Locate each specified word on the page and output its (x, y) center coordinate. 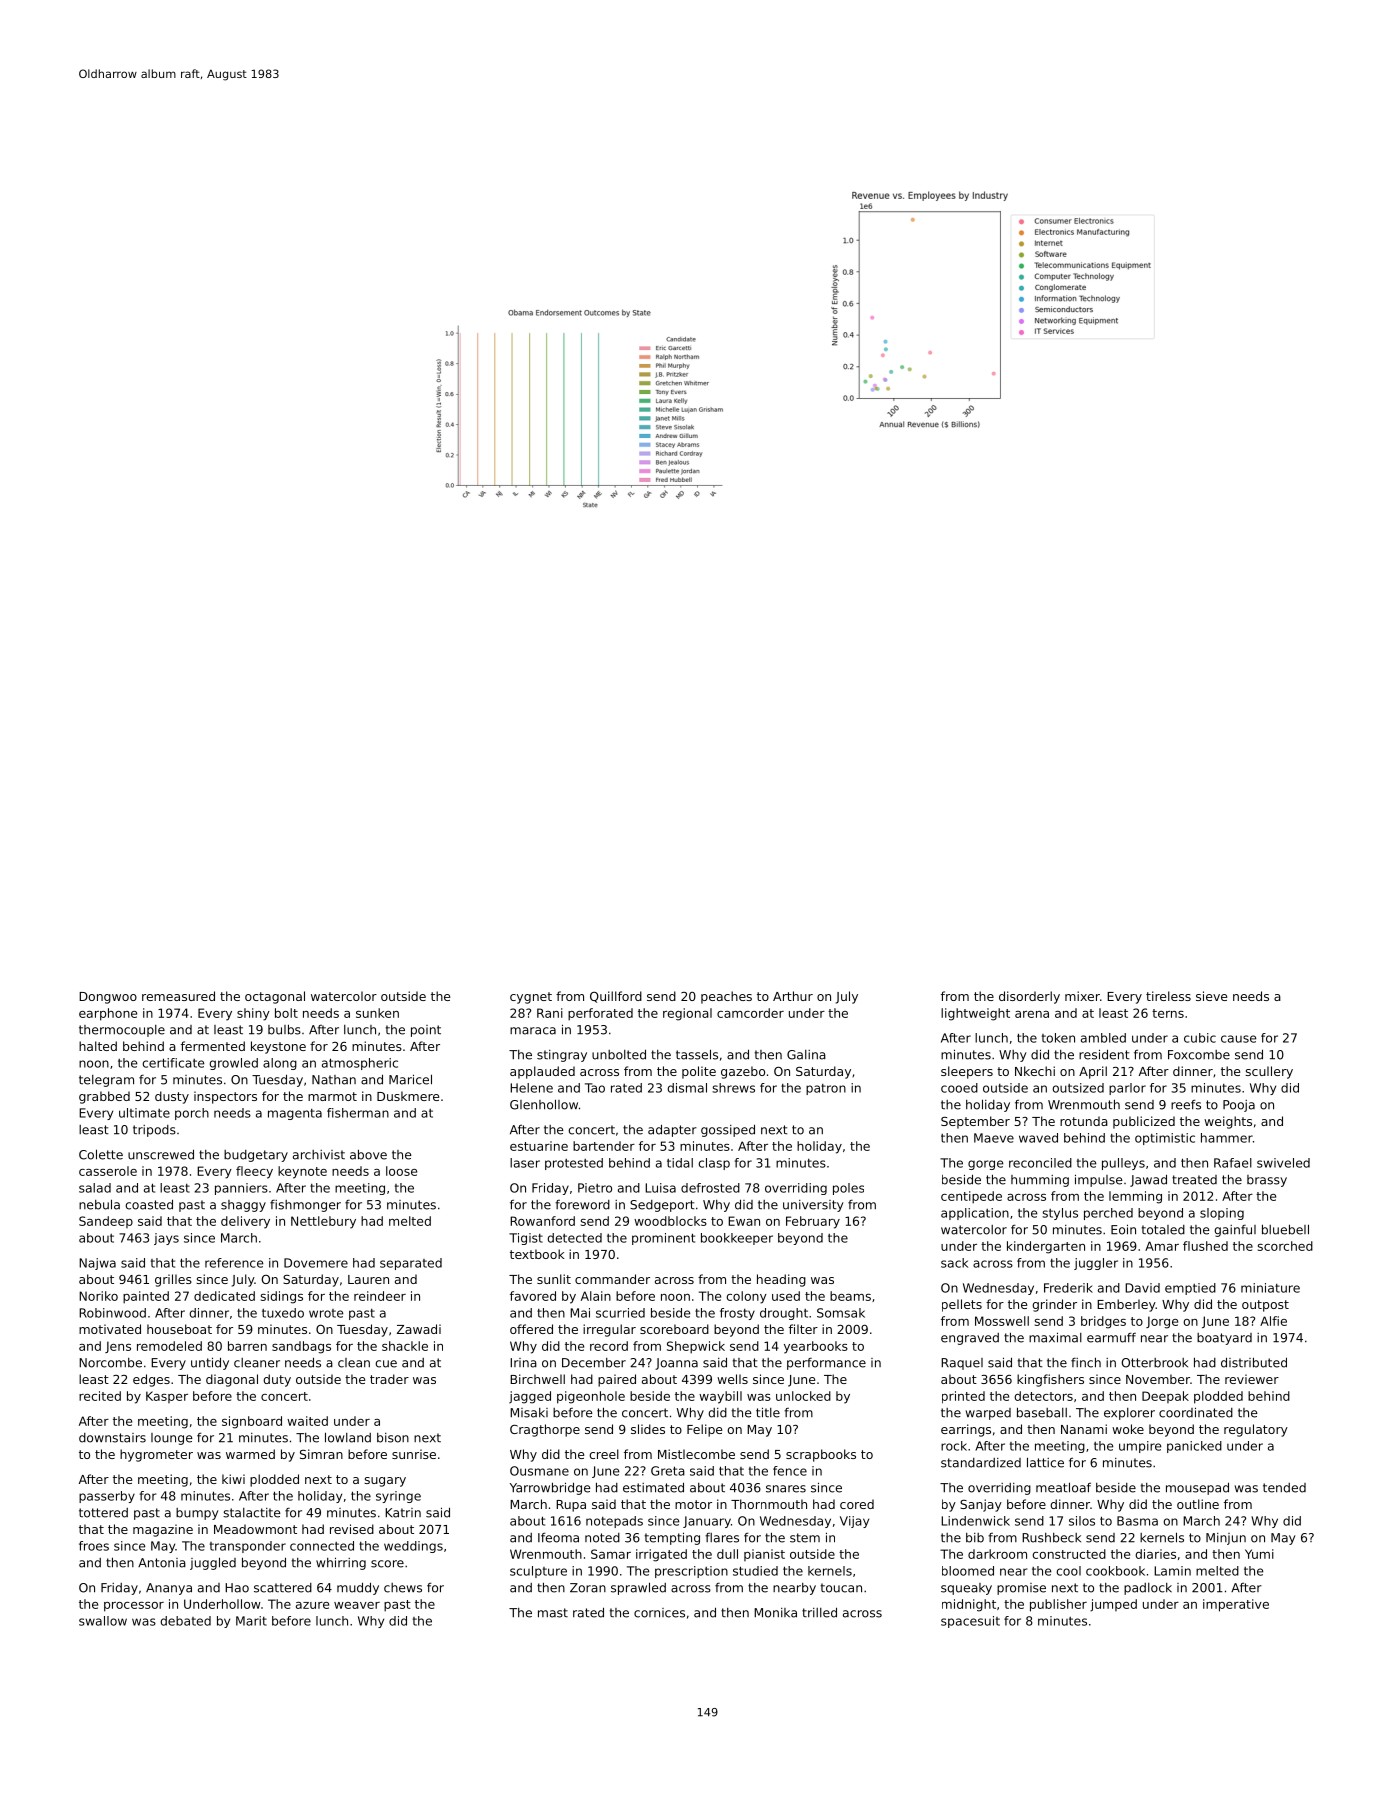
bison (393, 1438)
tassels (697, 1054)
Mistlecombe (696, 1454)
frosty (737, 1314)
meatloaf (1063, 1487)
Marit (251, 1621)
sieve (1211, 996)
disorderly (1029, 997)
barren (247, 1346)
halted (98, 1046)
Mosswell (1002, 1321)
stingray (562, 1056)
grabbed (104, 1097)
